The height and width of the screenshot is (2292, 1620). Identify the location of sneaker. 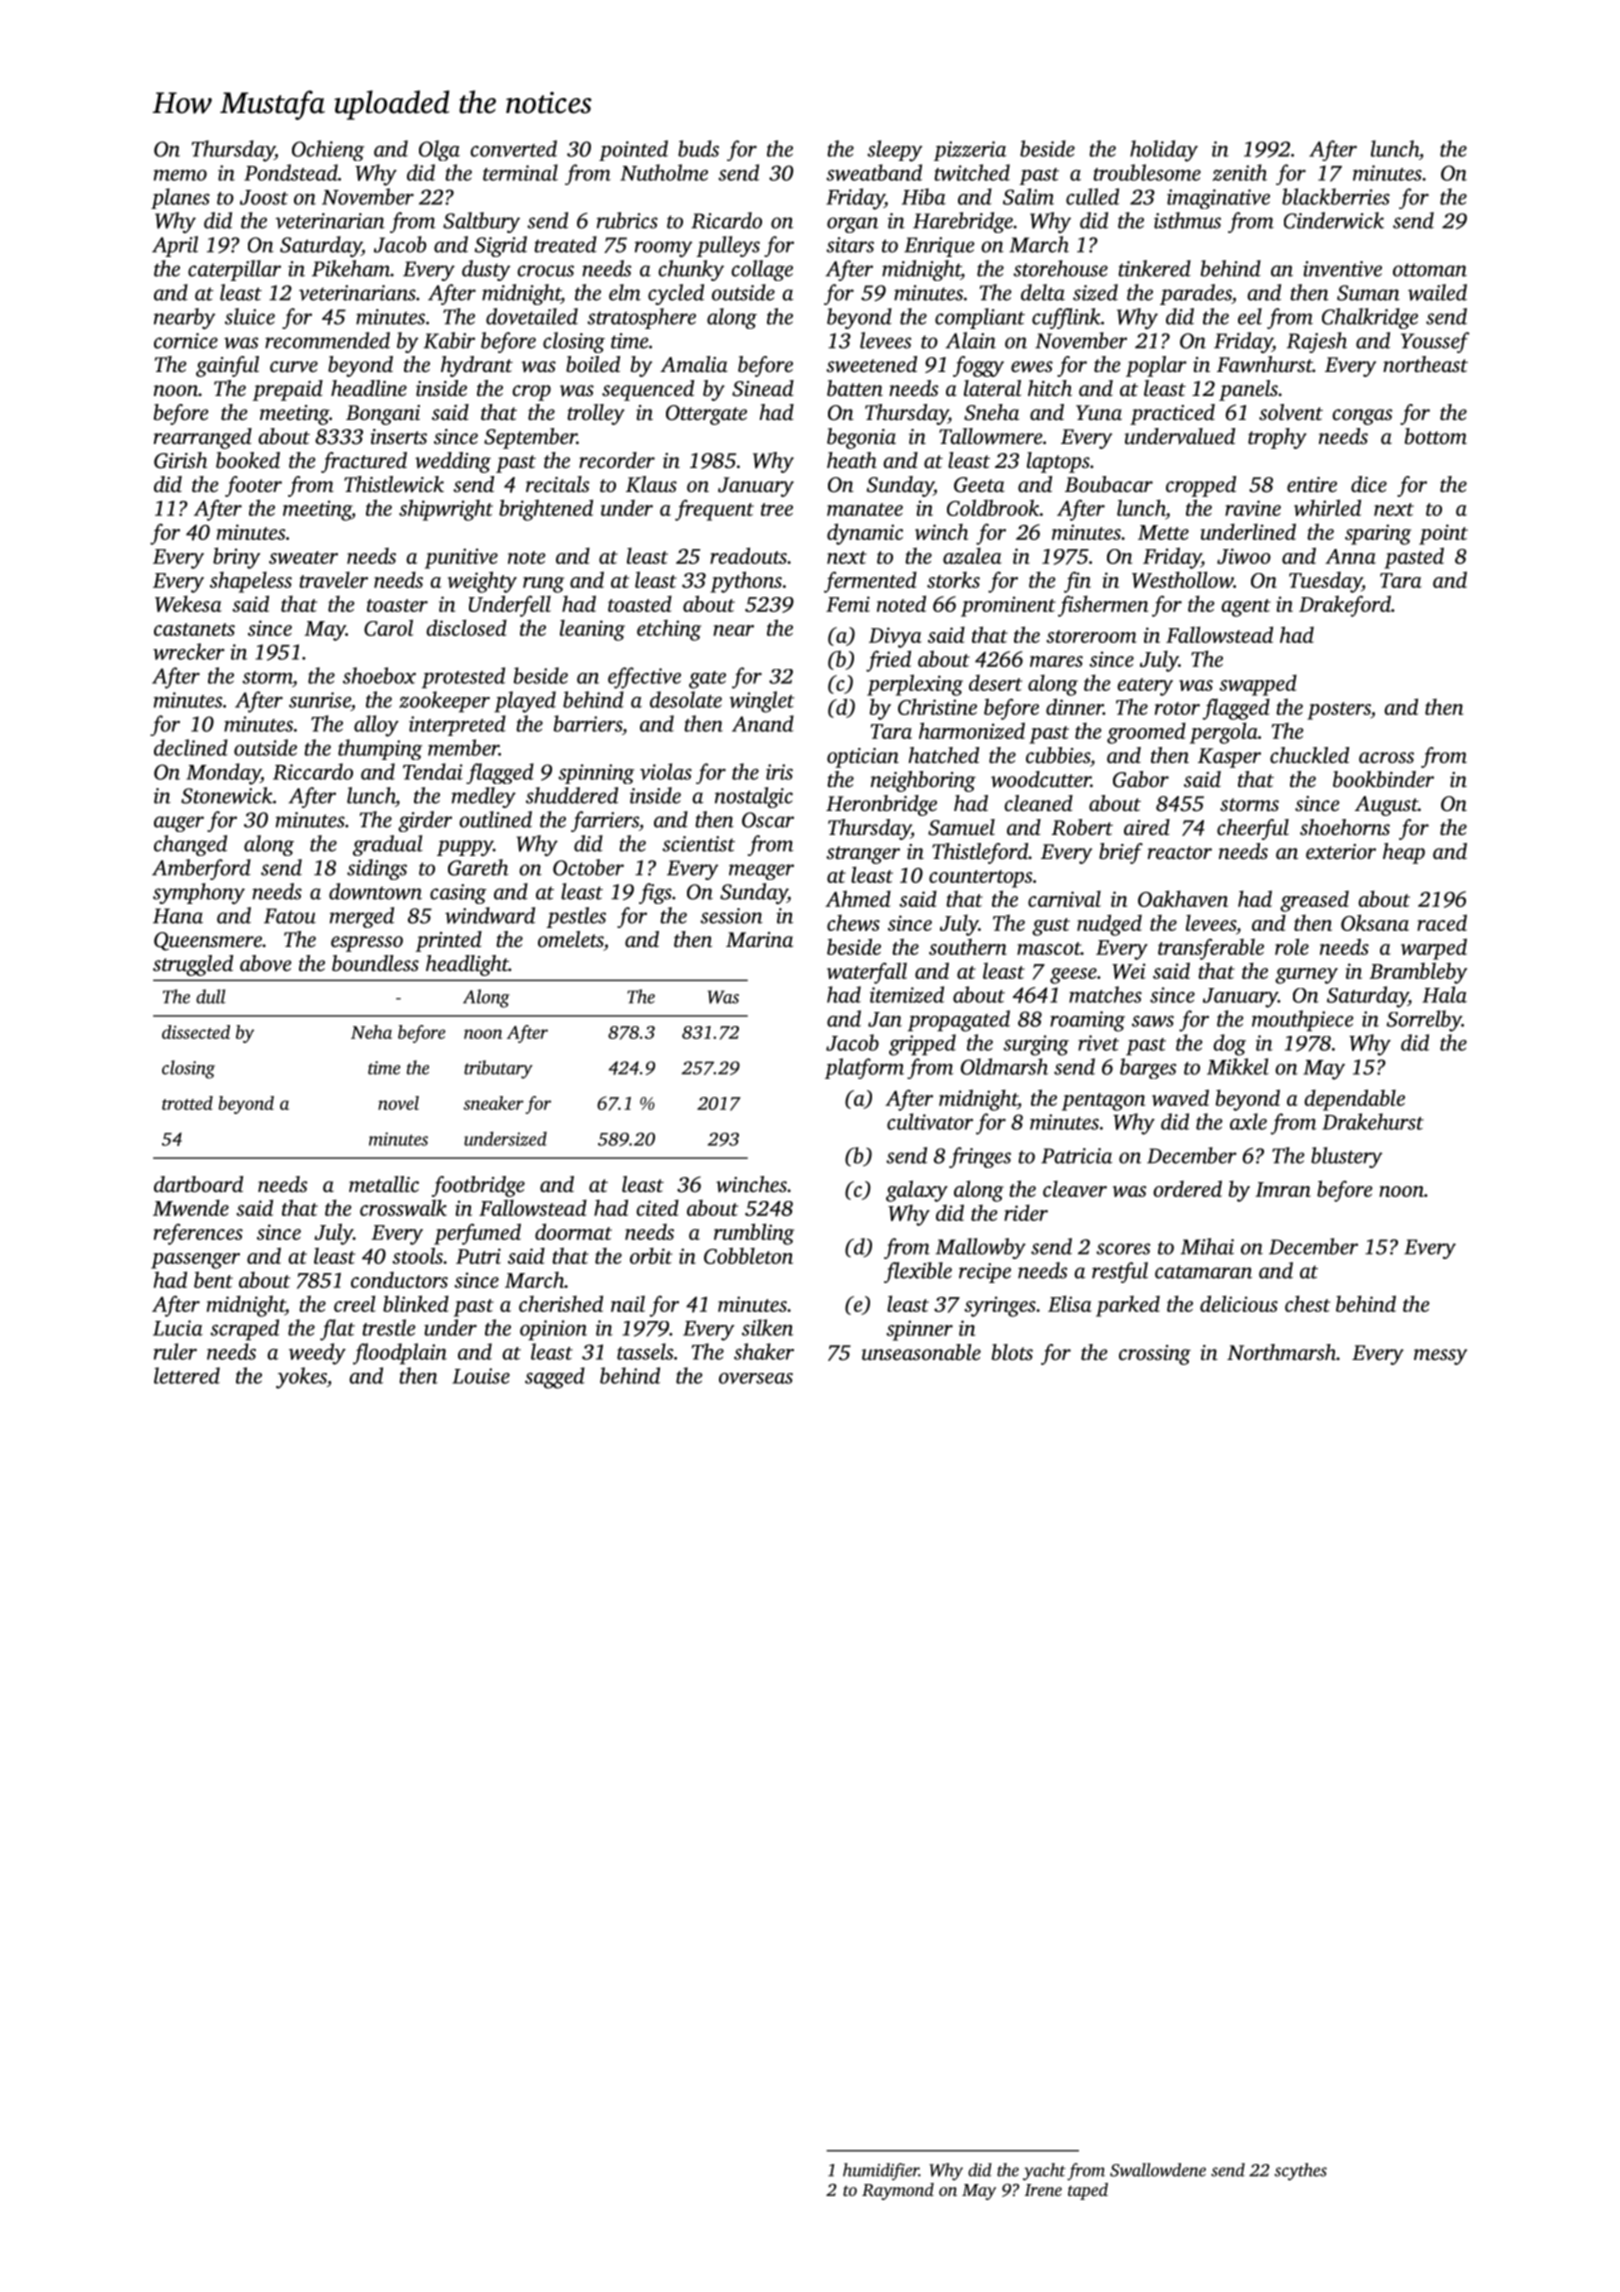
(493, 1103).
